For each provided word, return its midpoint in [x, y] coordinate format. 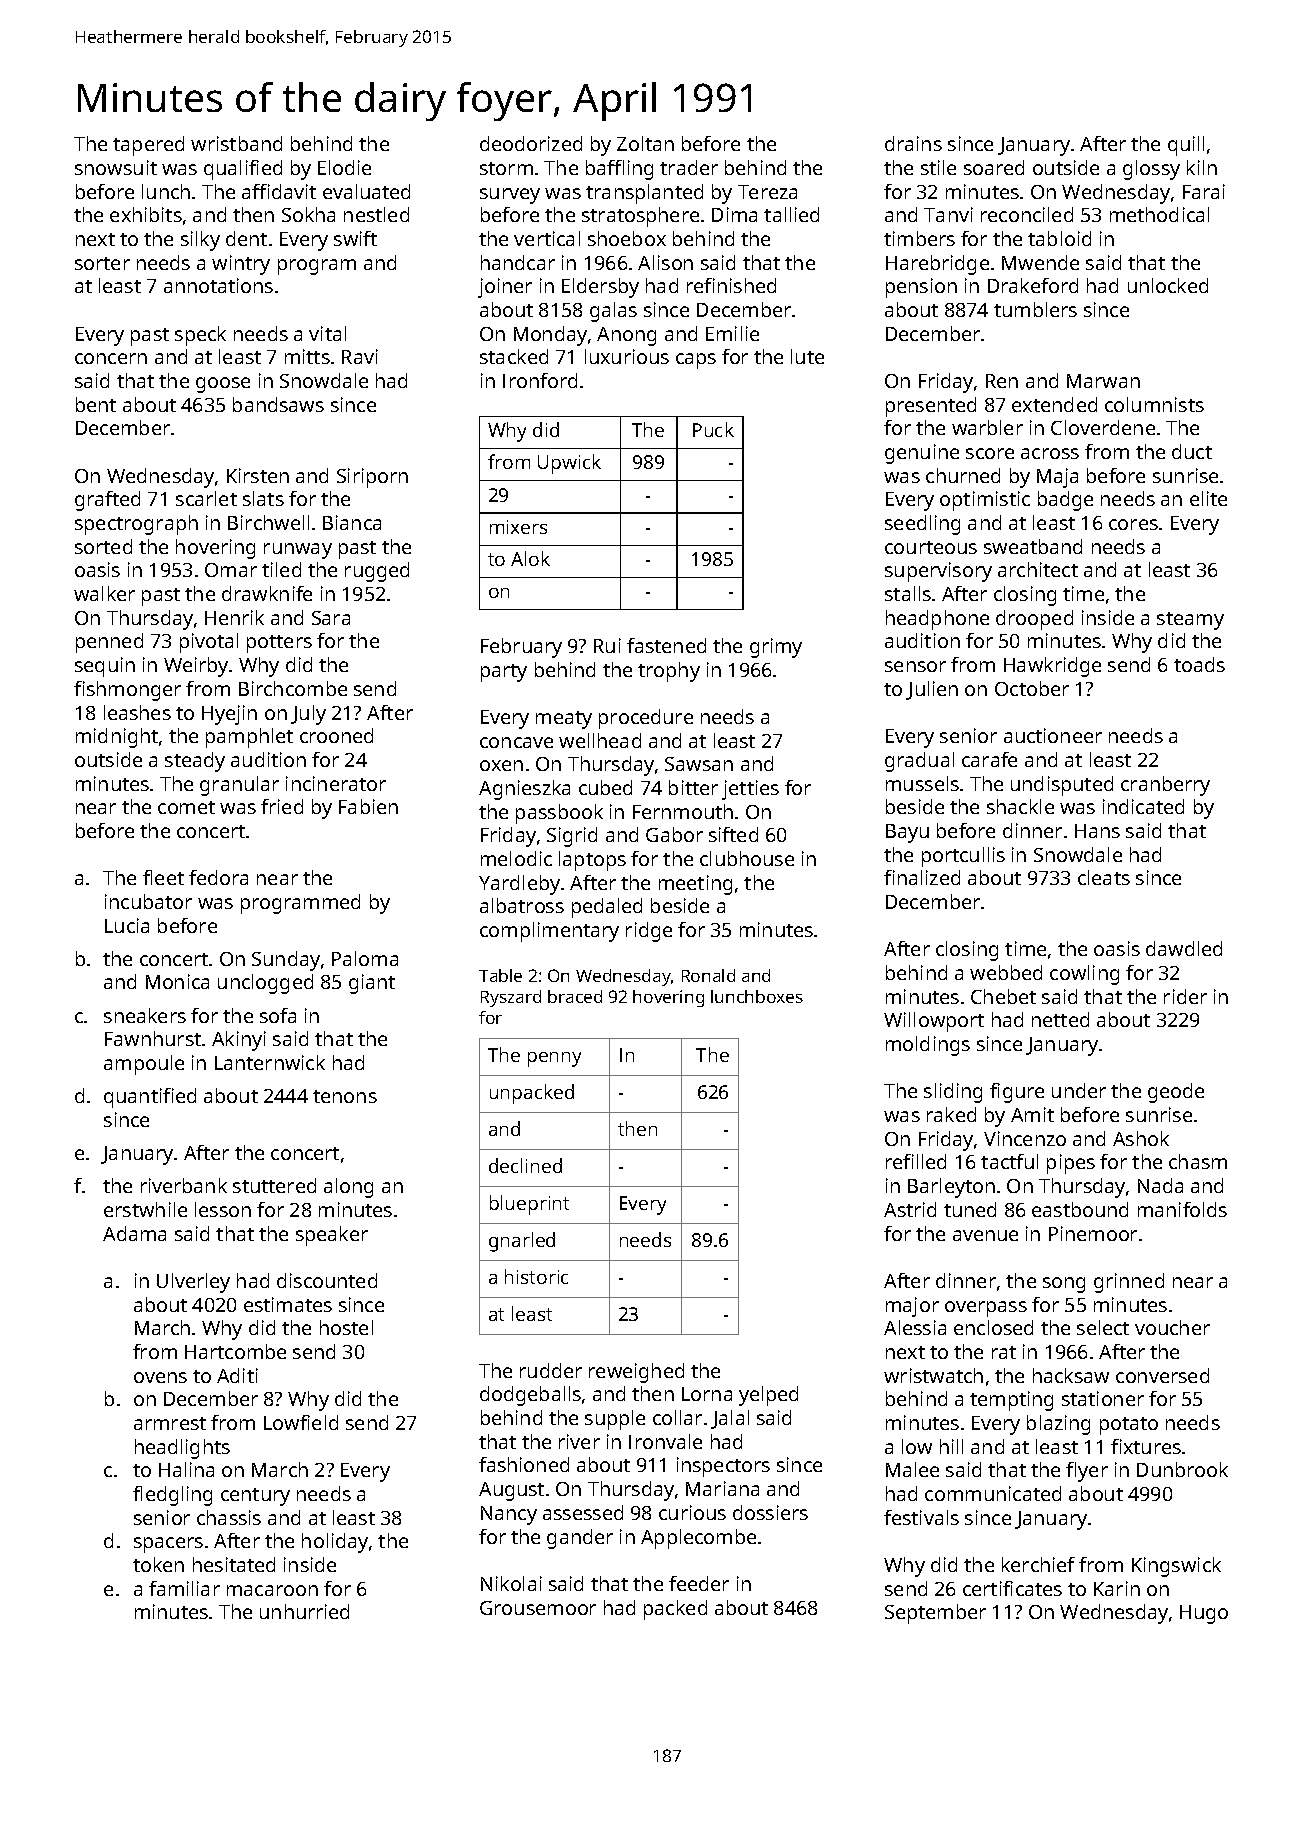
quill [1186, 146]
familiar [184, 1588]
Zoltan [645, 143]
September [935, 1614]
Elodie [344, 167]
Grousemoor [538, 1608]
